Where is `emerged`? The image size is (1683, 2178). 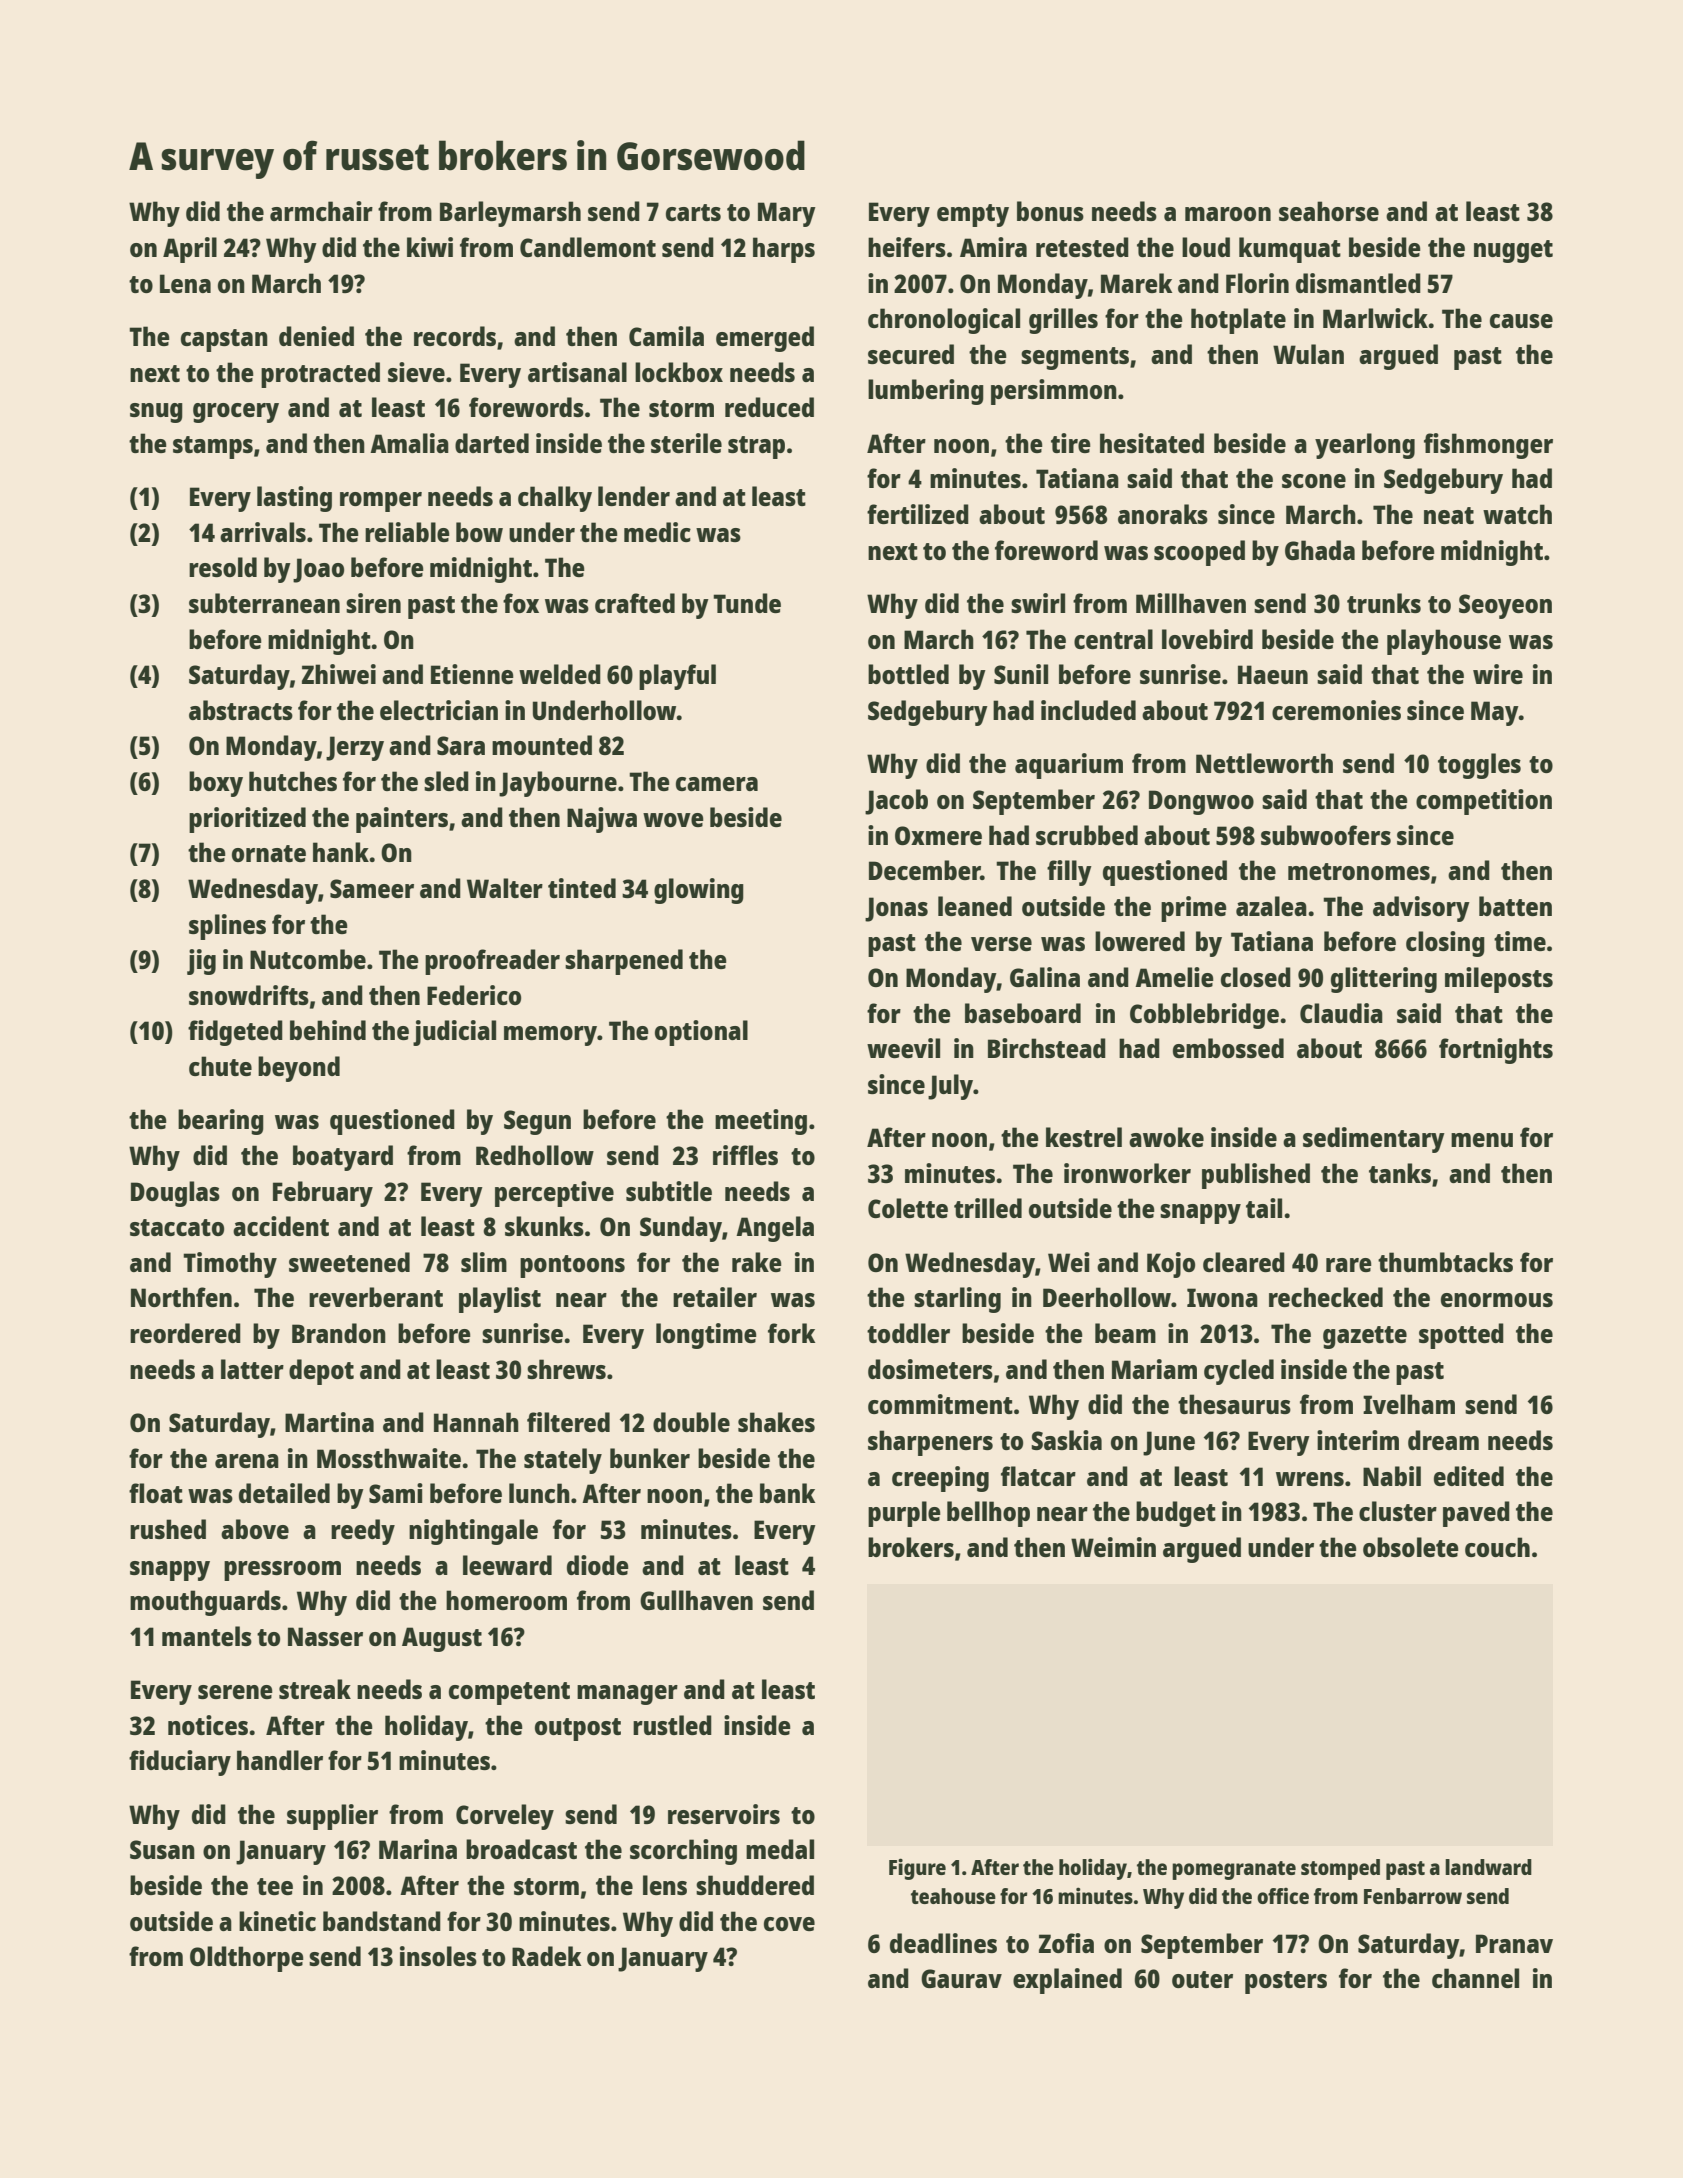
emerged is located at coordinates (765, 339).
